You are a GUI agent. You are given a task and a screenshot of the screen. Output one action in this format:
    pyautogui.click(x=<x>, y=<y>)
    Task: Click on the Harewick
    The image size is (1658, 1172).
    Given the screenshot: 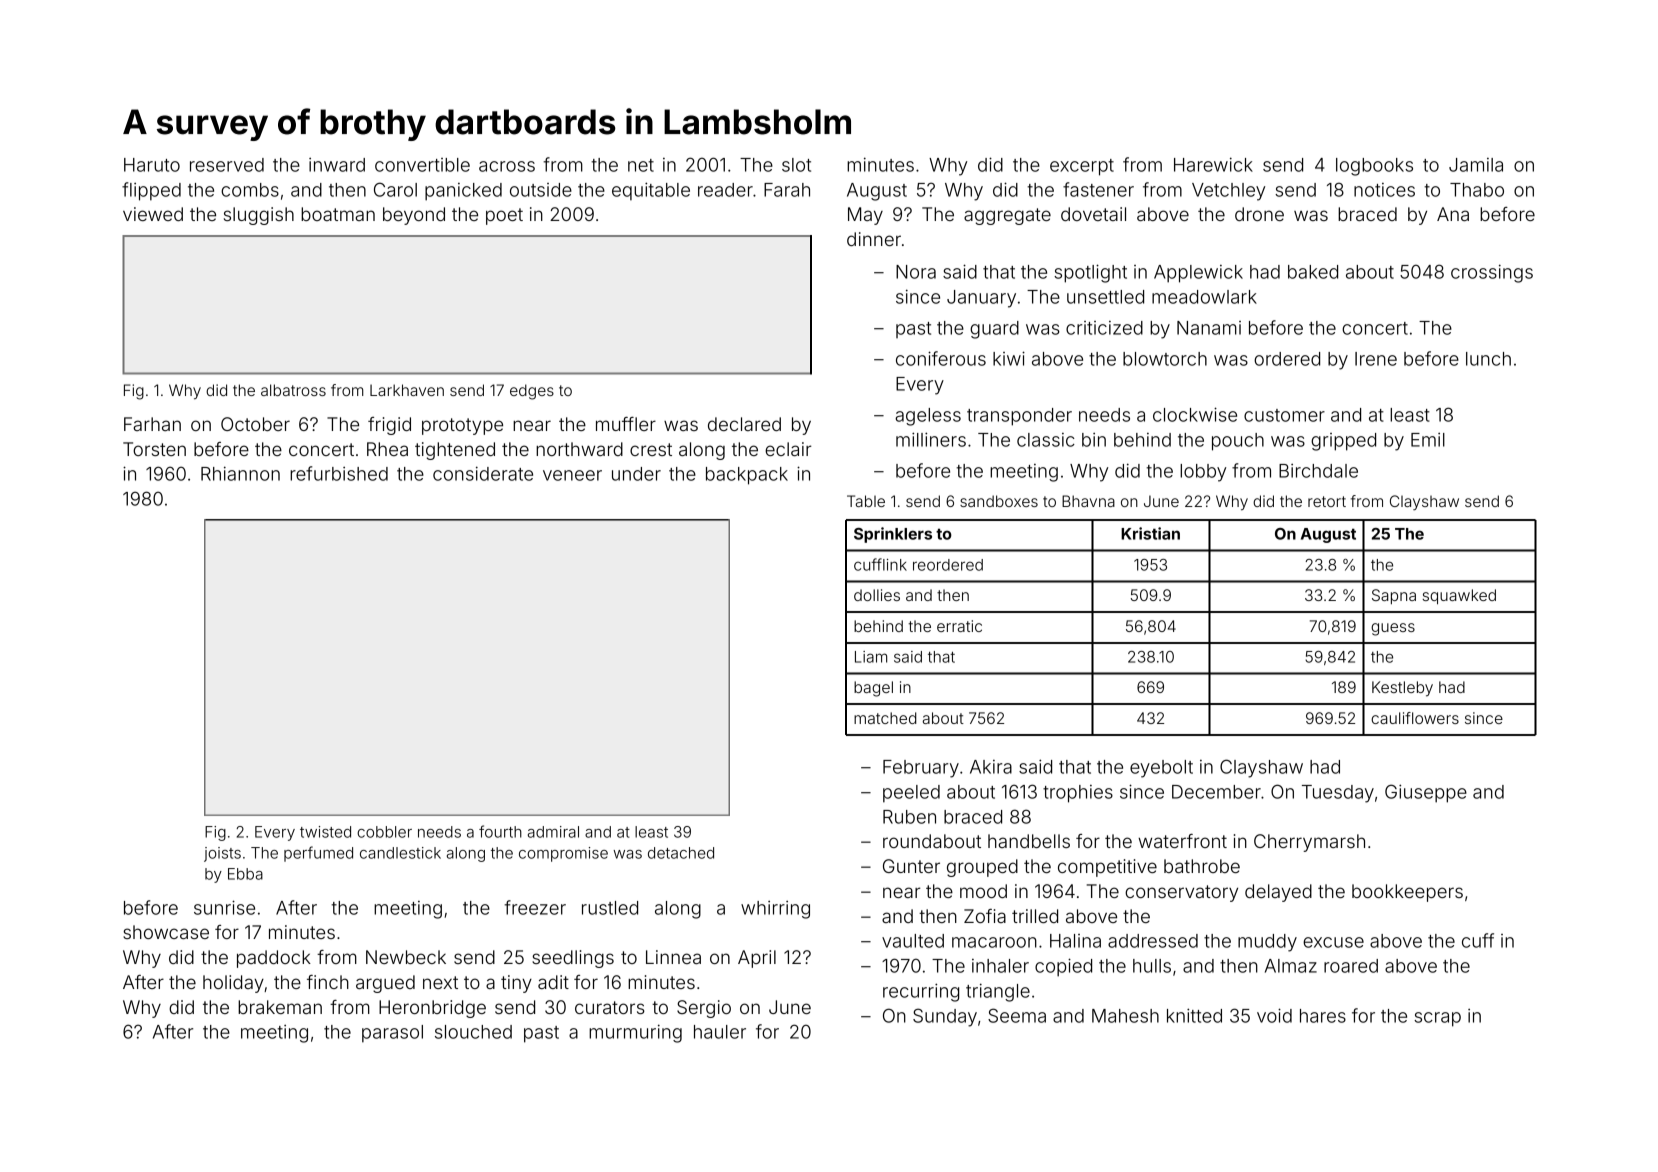 What is the action you would take?
    pyautogui.click(x=1213, y=164)
